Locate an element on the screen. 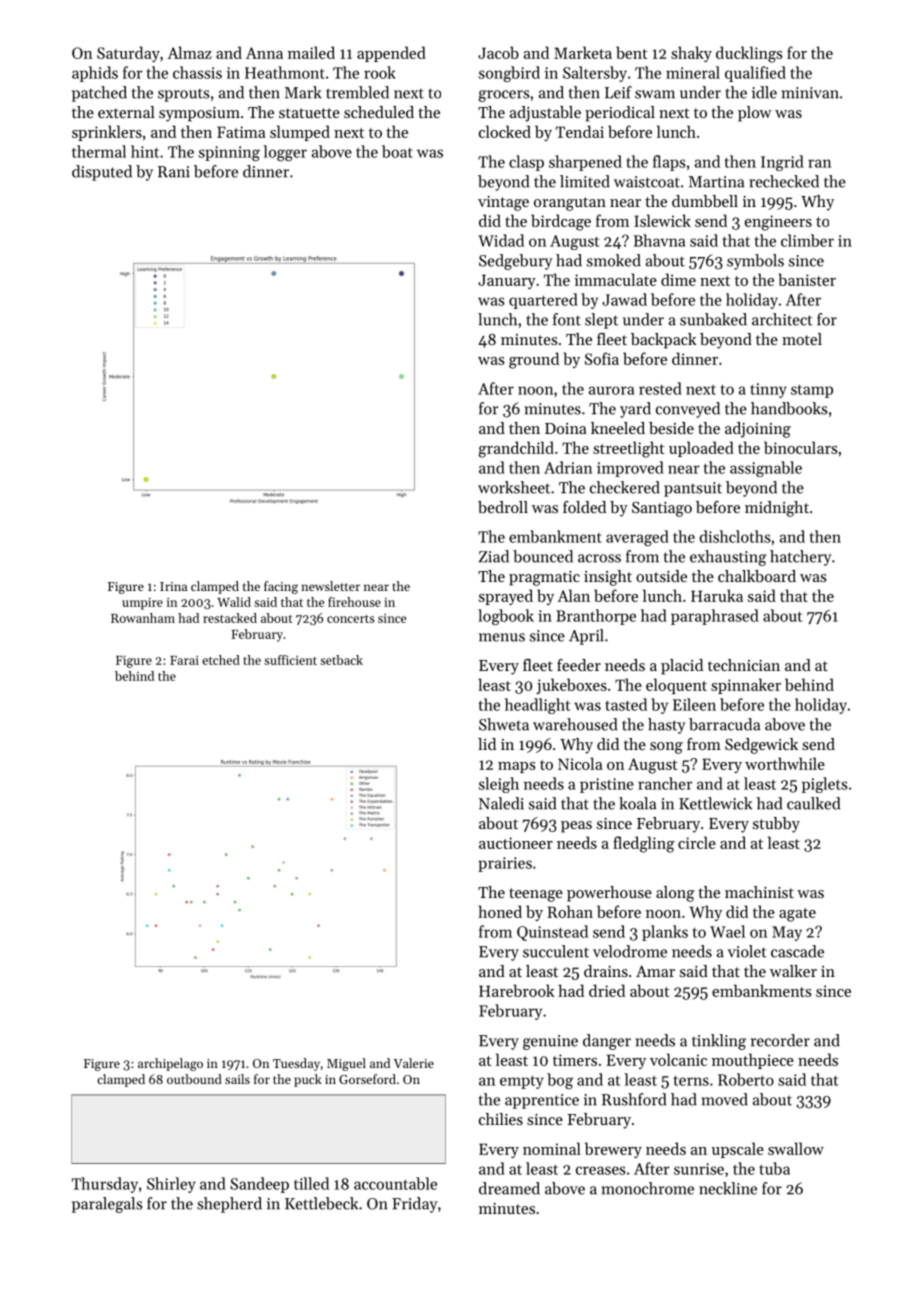 This screenshot has height=1308, width=924. aurora is located at coordinates (611, 390).
